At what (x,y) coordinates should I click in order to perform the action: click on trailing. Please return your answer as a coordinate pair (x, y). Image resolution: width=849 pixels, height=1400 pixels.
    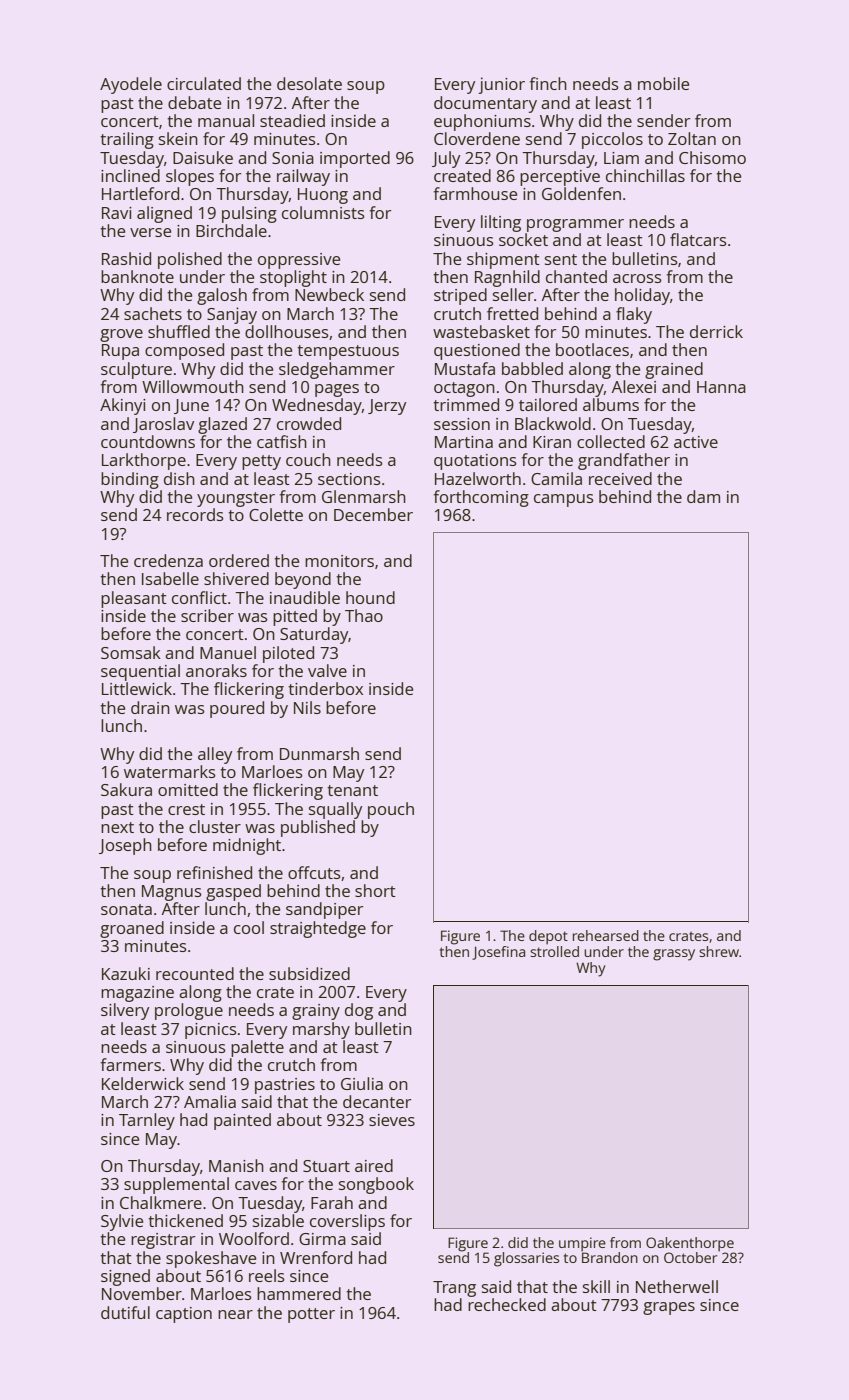
    Looking at the image, I should click on (127, 140).
